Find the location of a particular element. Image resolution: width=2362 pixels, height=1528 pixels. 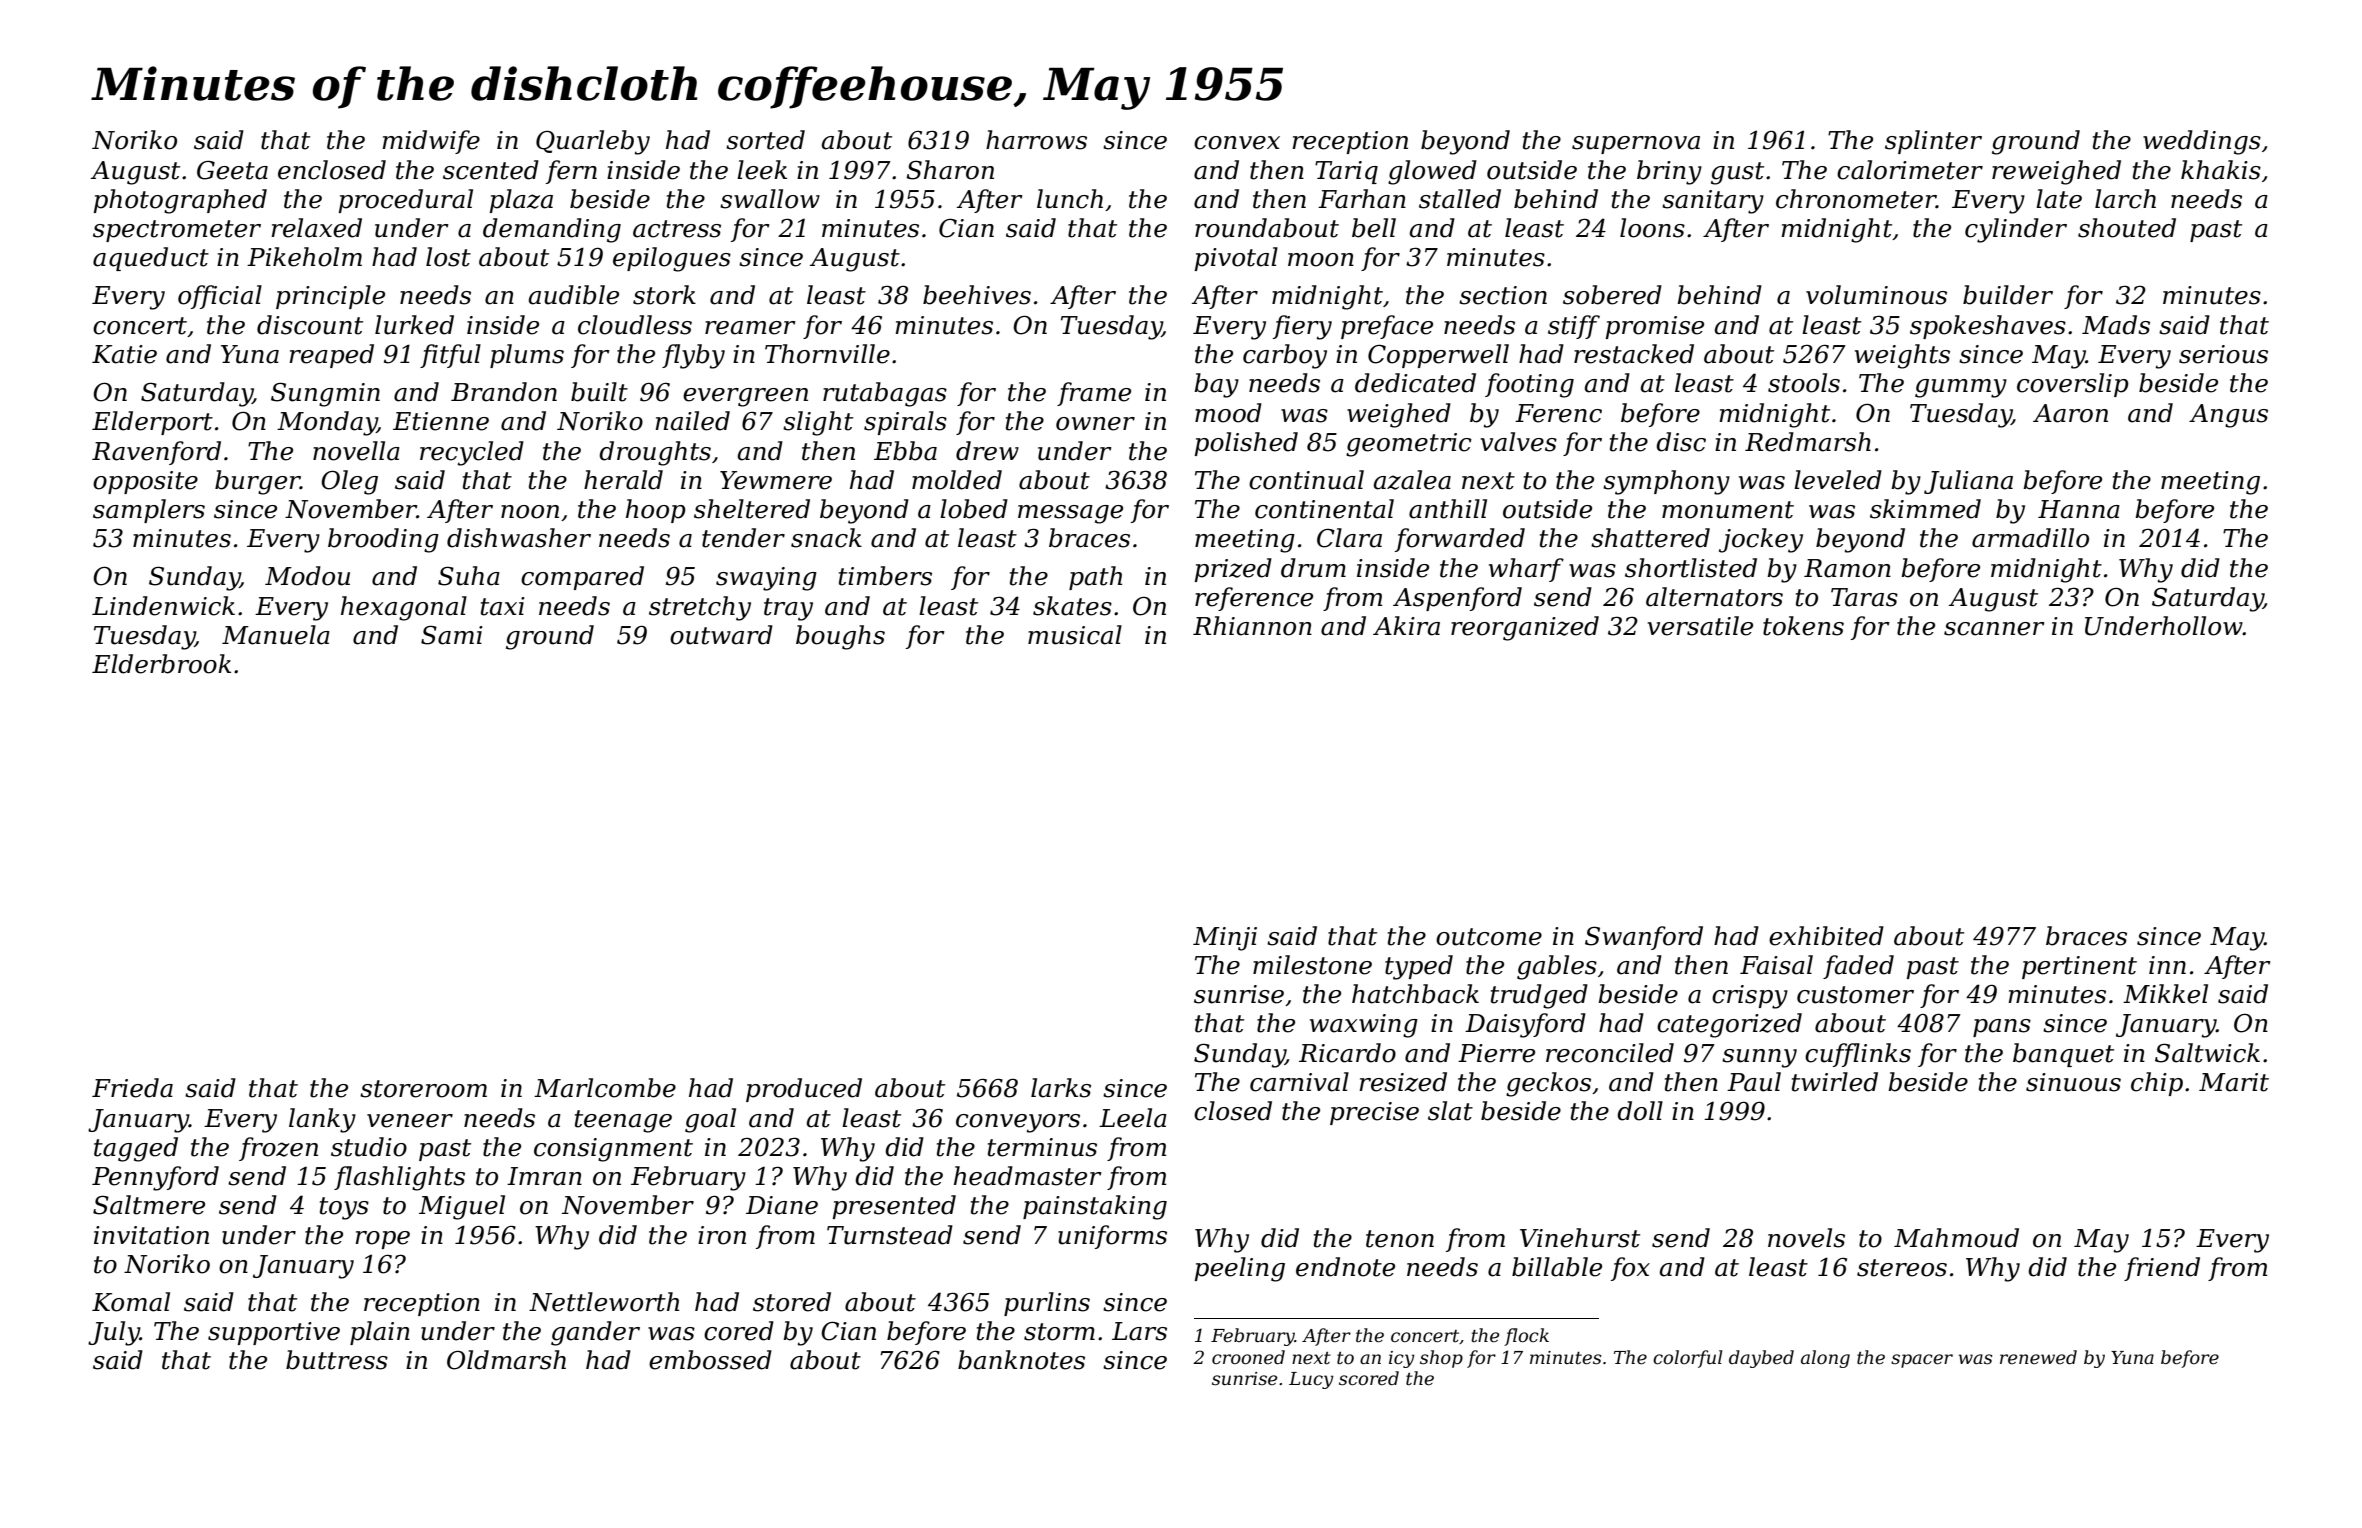

Monday is located at coordinates (327, 423).
